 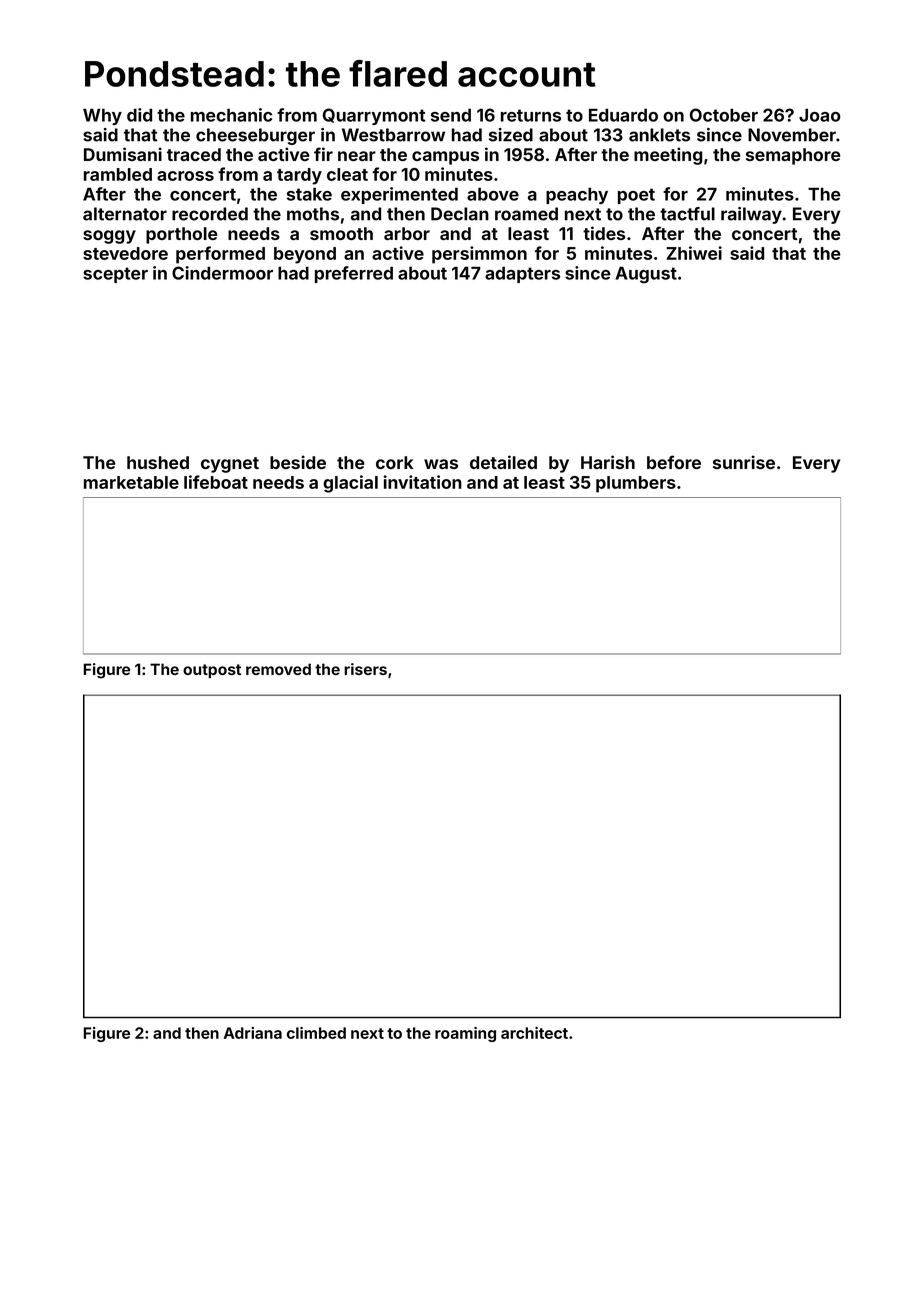 What do you see at coordinates (231, 115) in the document?
I see `mechanic` at bounding box center [231, 115].
